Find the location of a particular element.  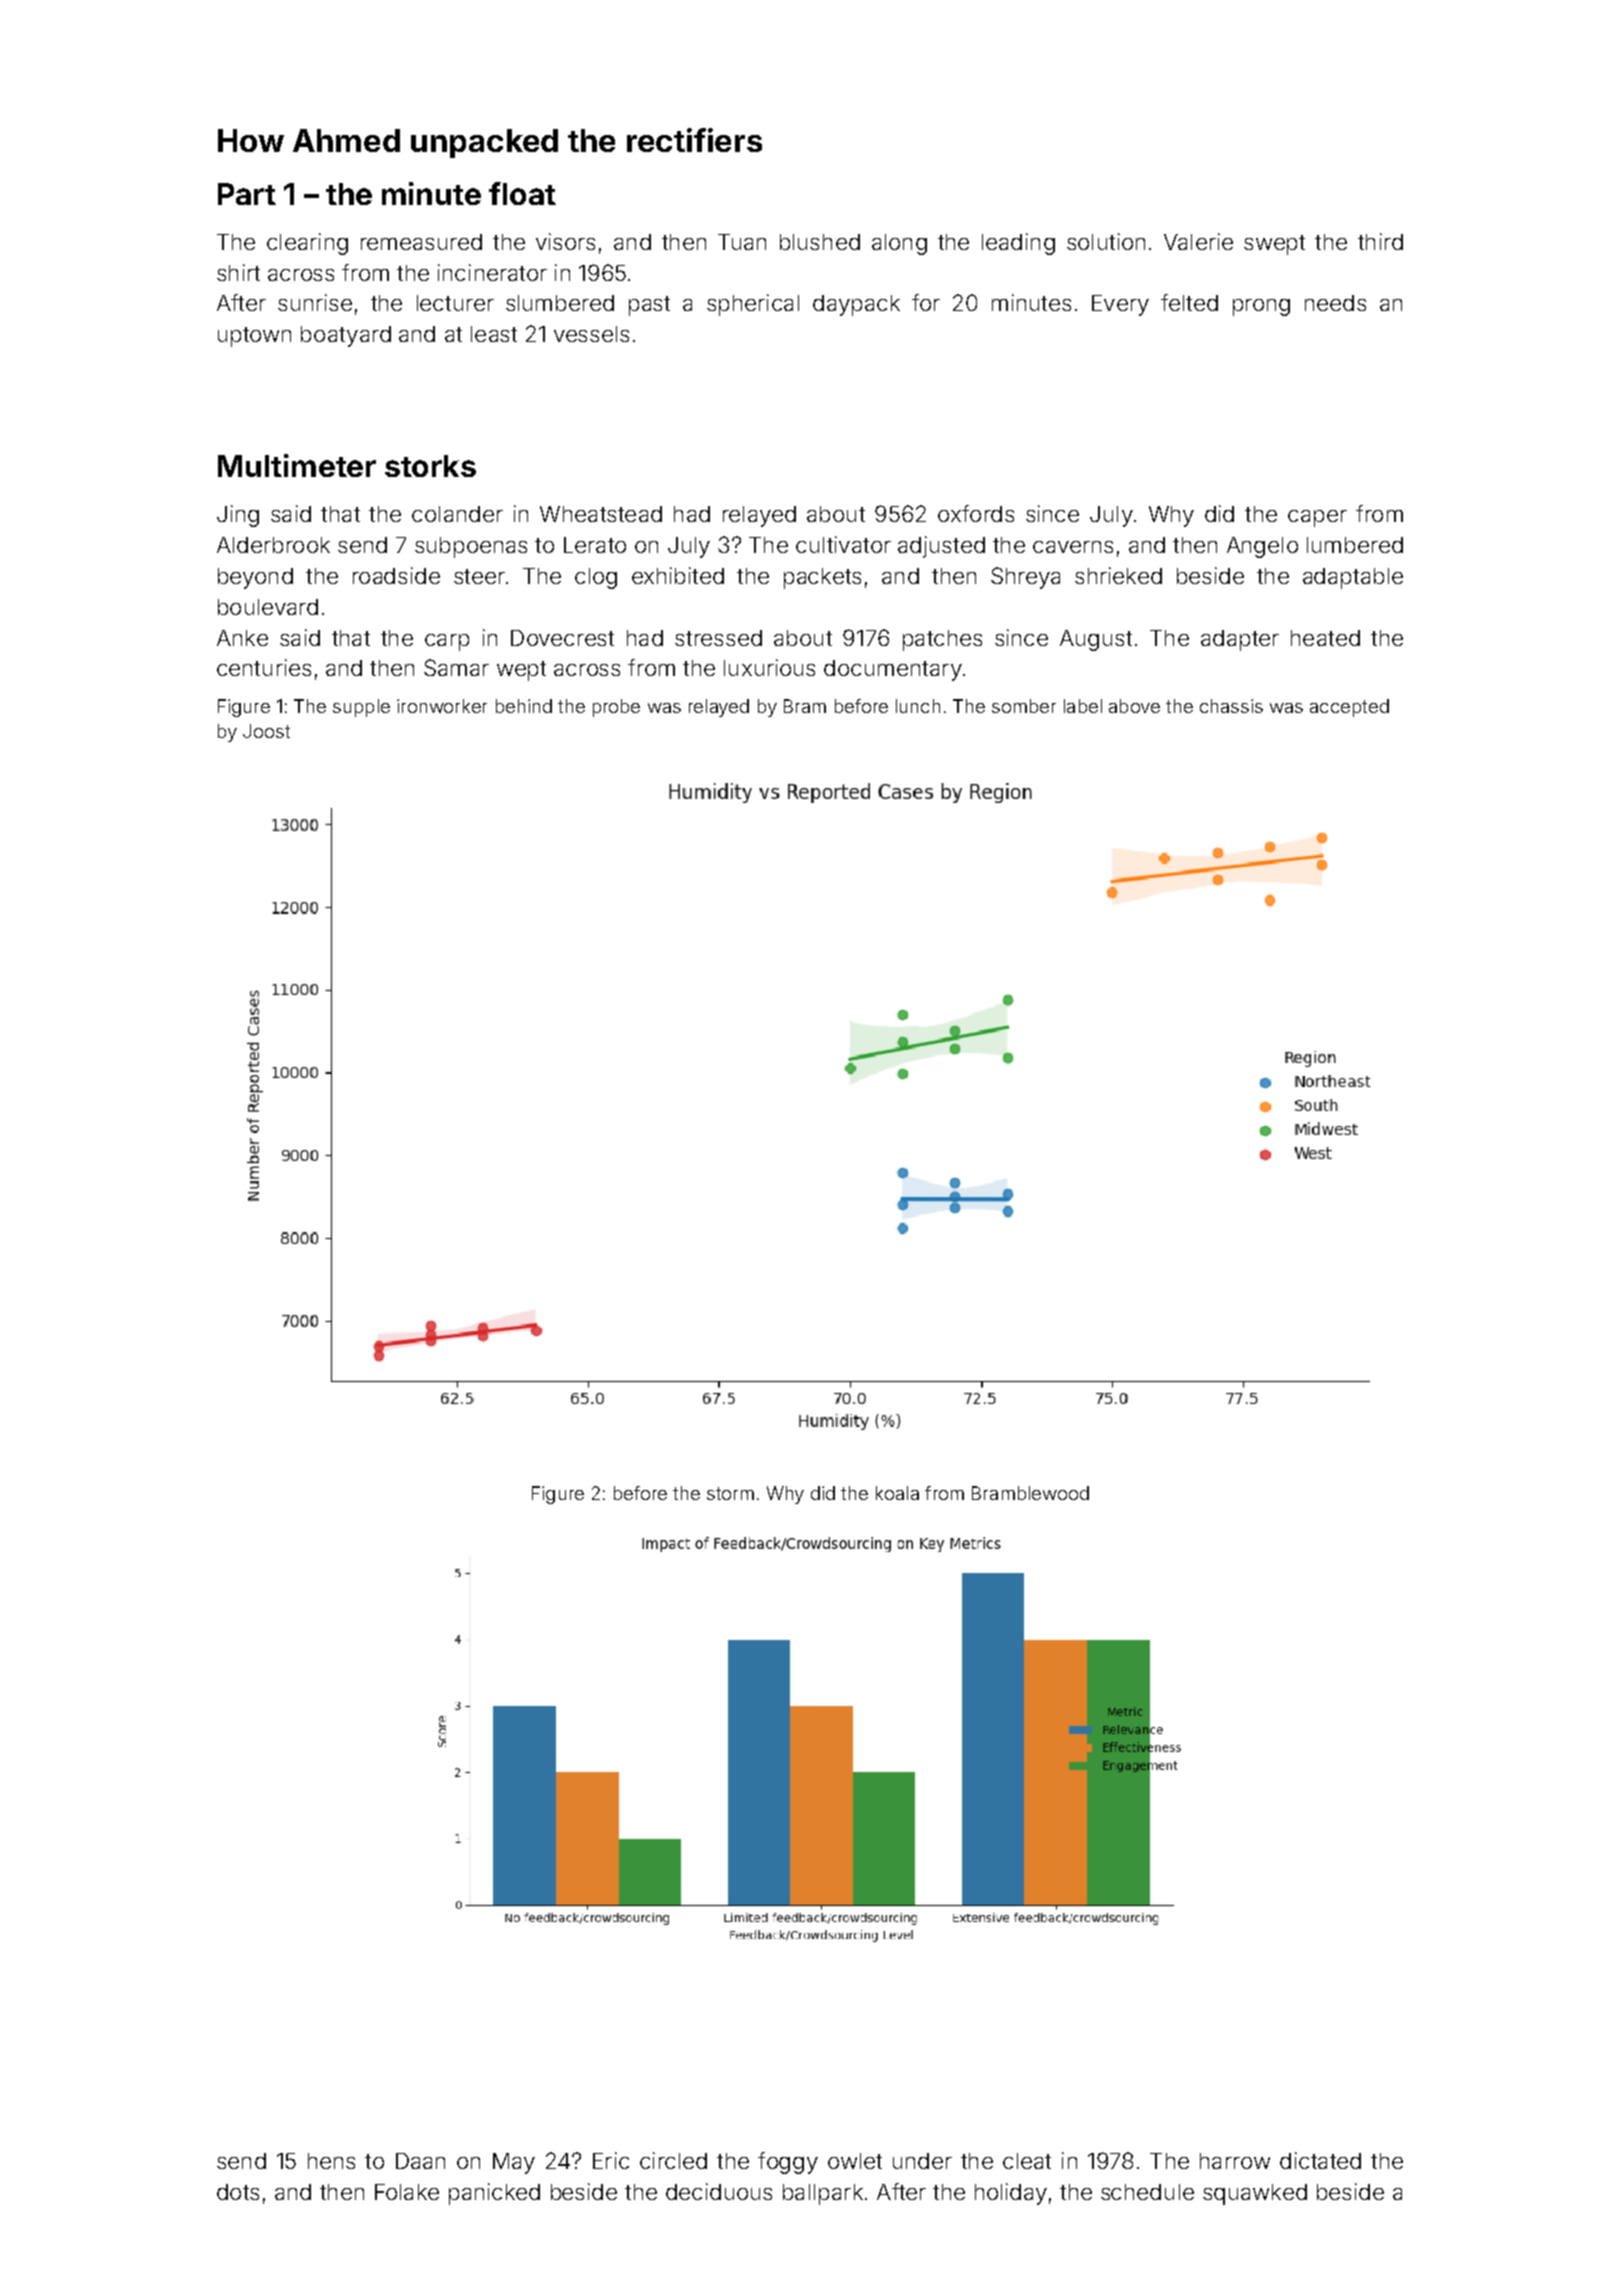

koala is located at coordinates (897, 1493).
